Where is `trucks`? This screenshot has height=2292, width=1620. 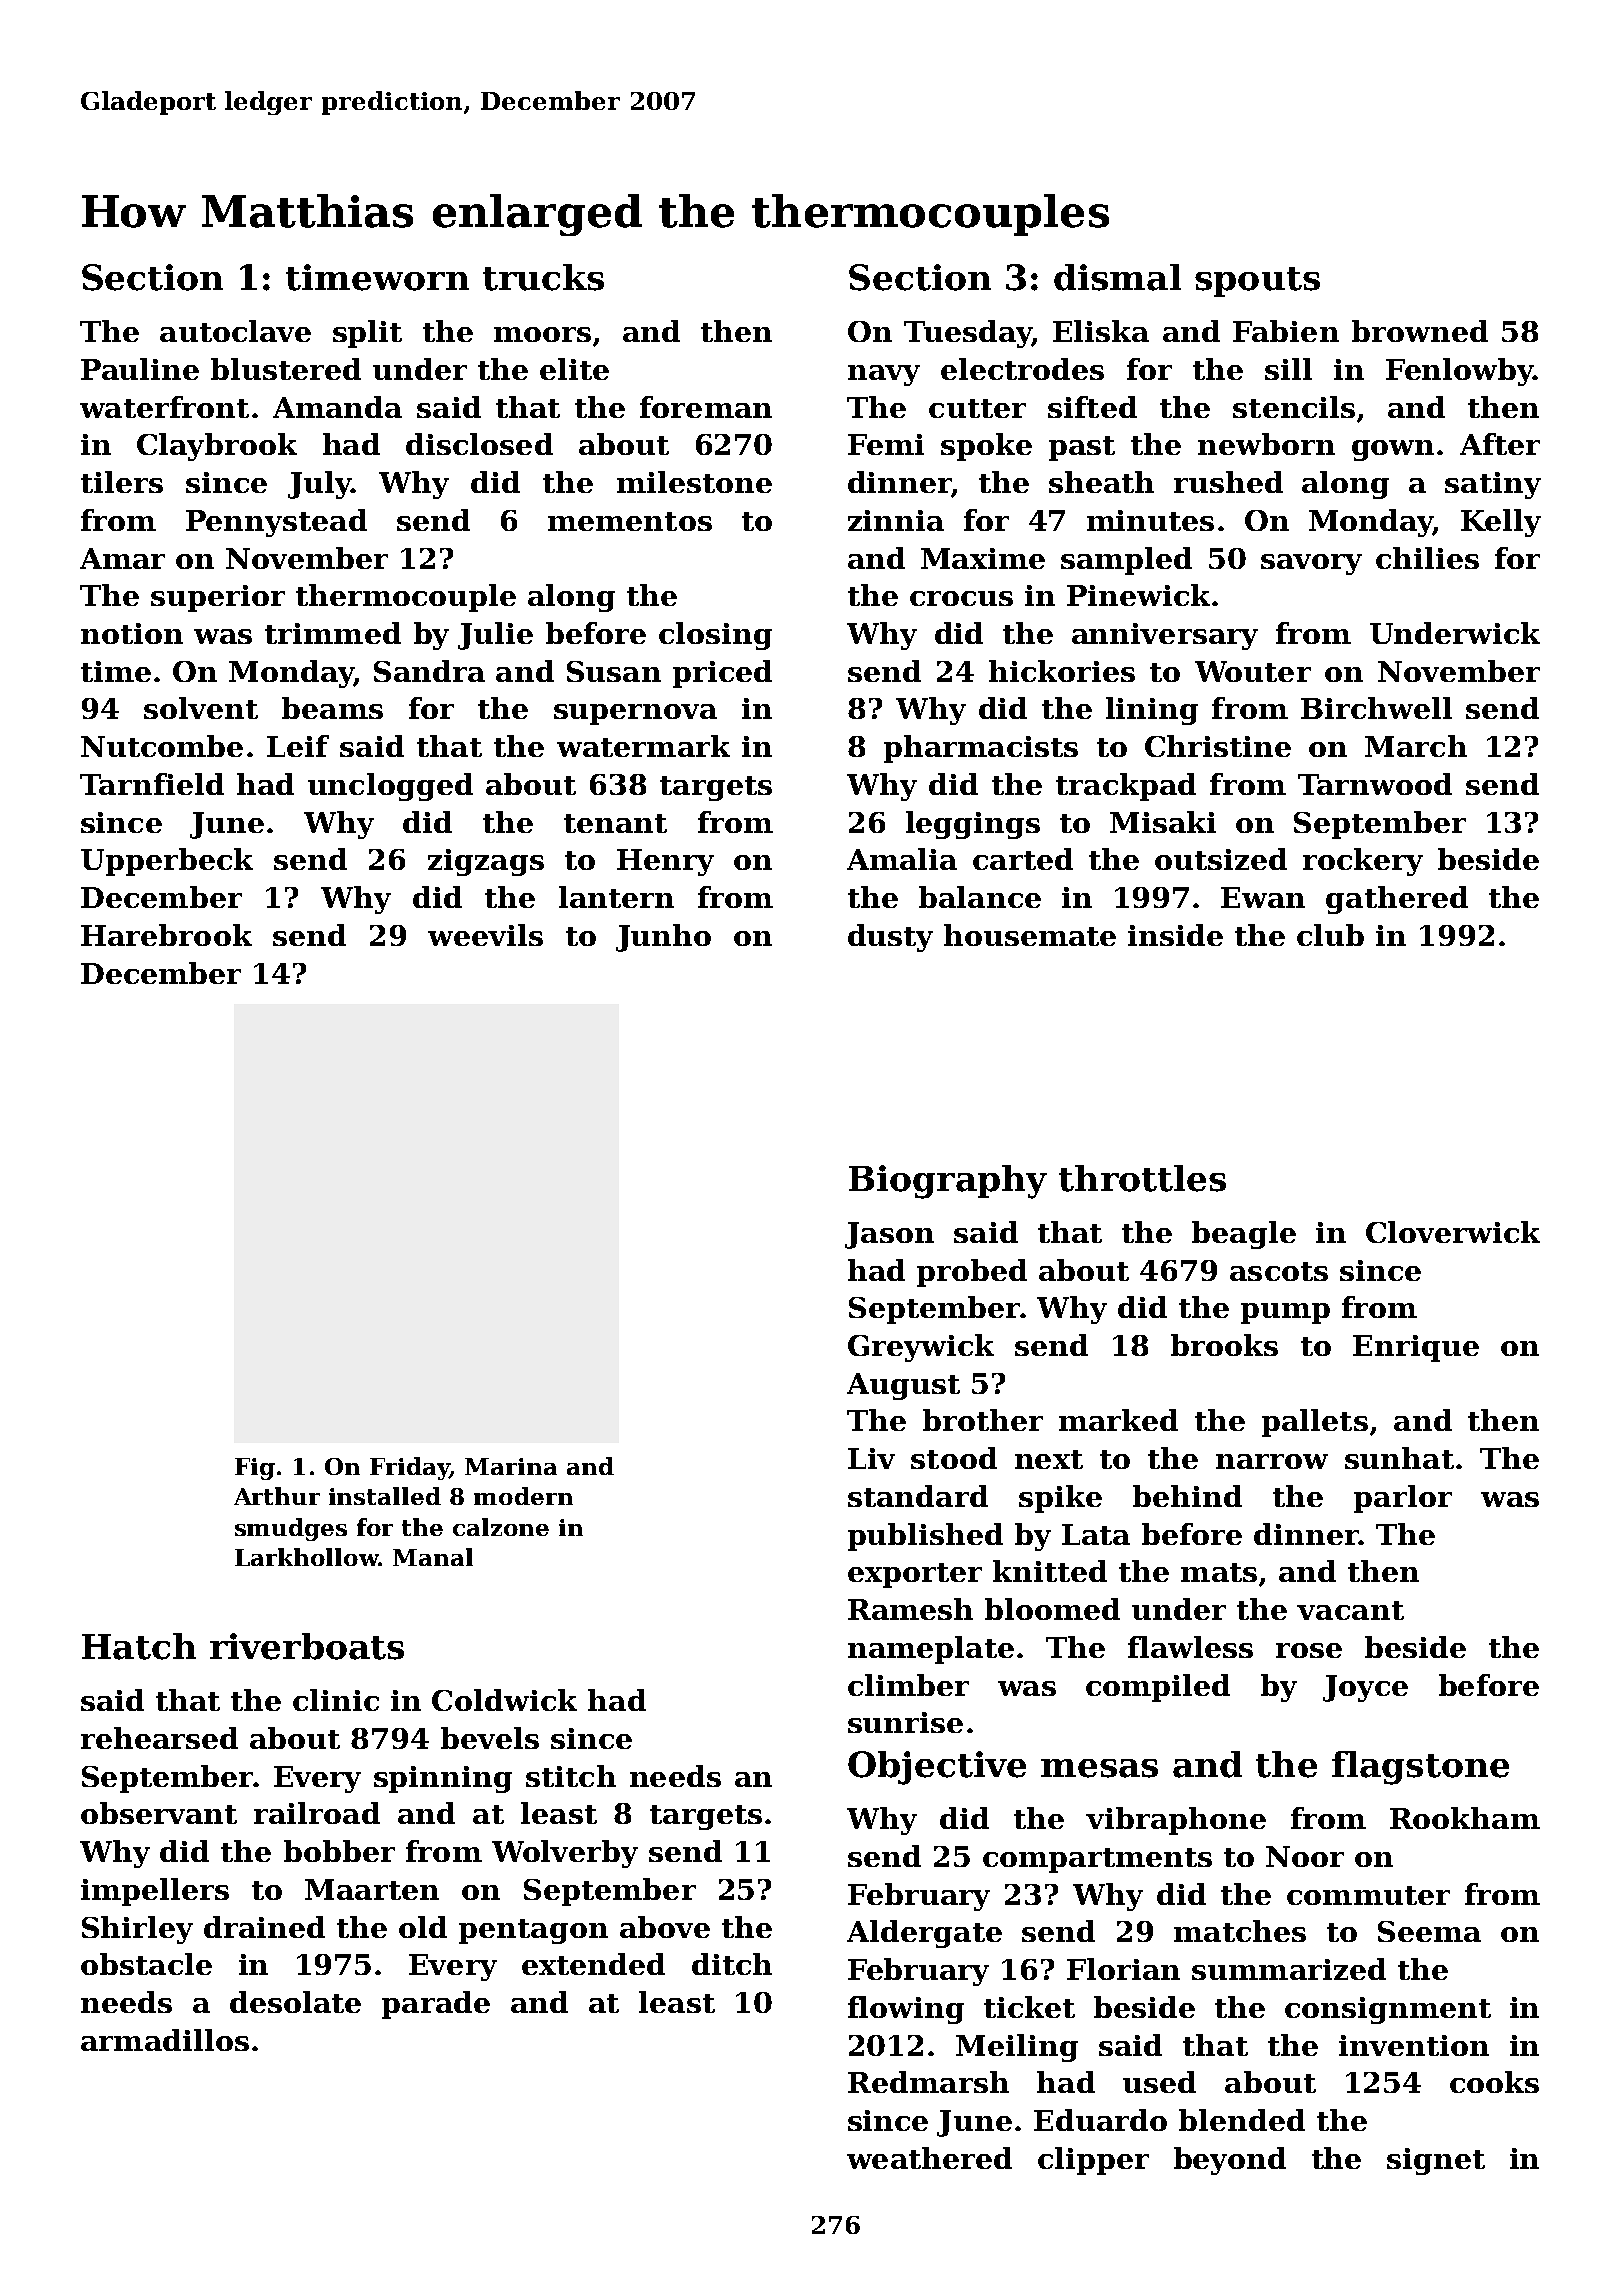
trucks is located at coordinates (543, 277).
